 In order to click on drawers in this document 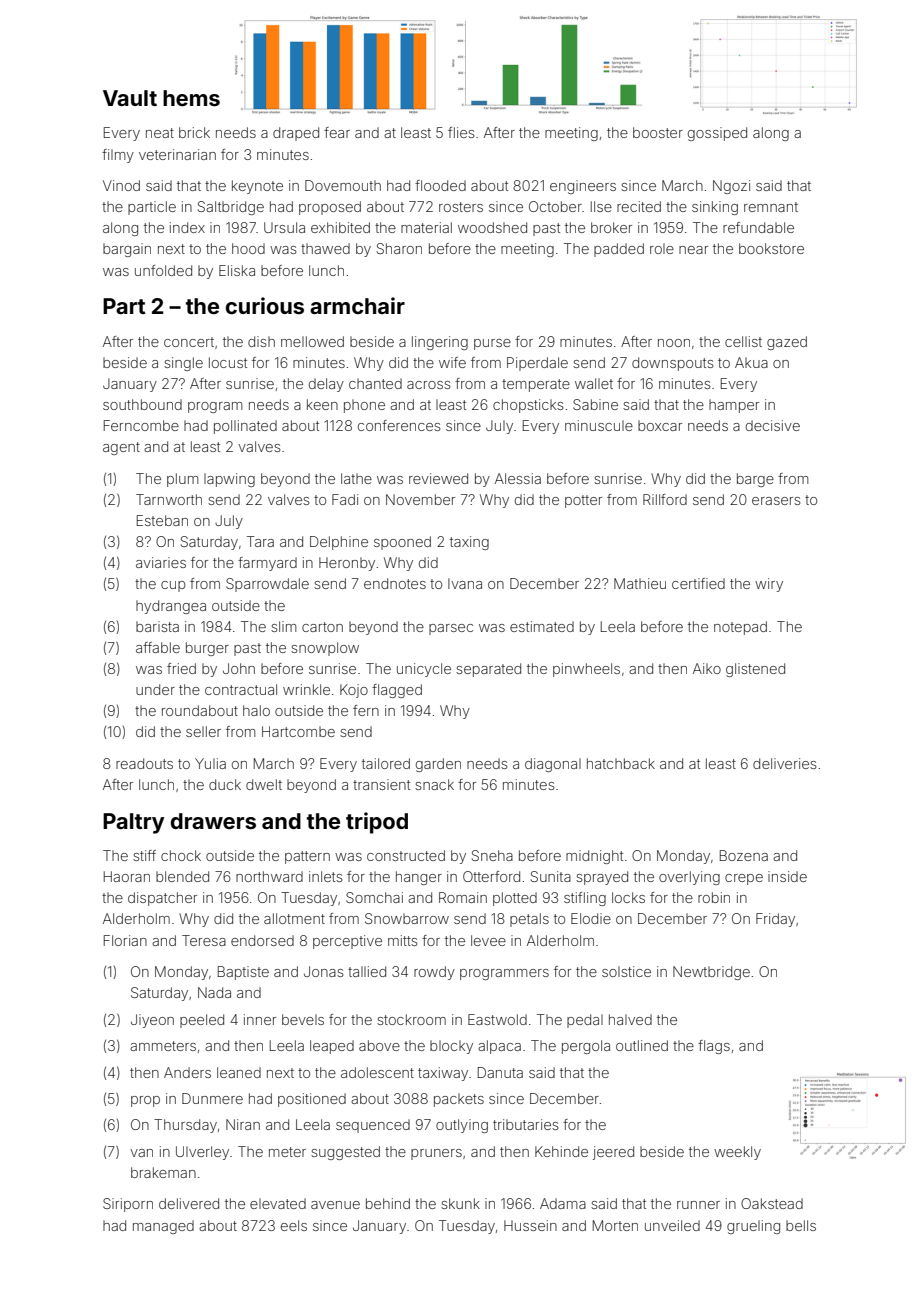, I will do `click(213, 821)`.
